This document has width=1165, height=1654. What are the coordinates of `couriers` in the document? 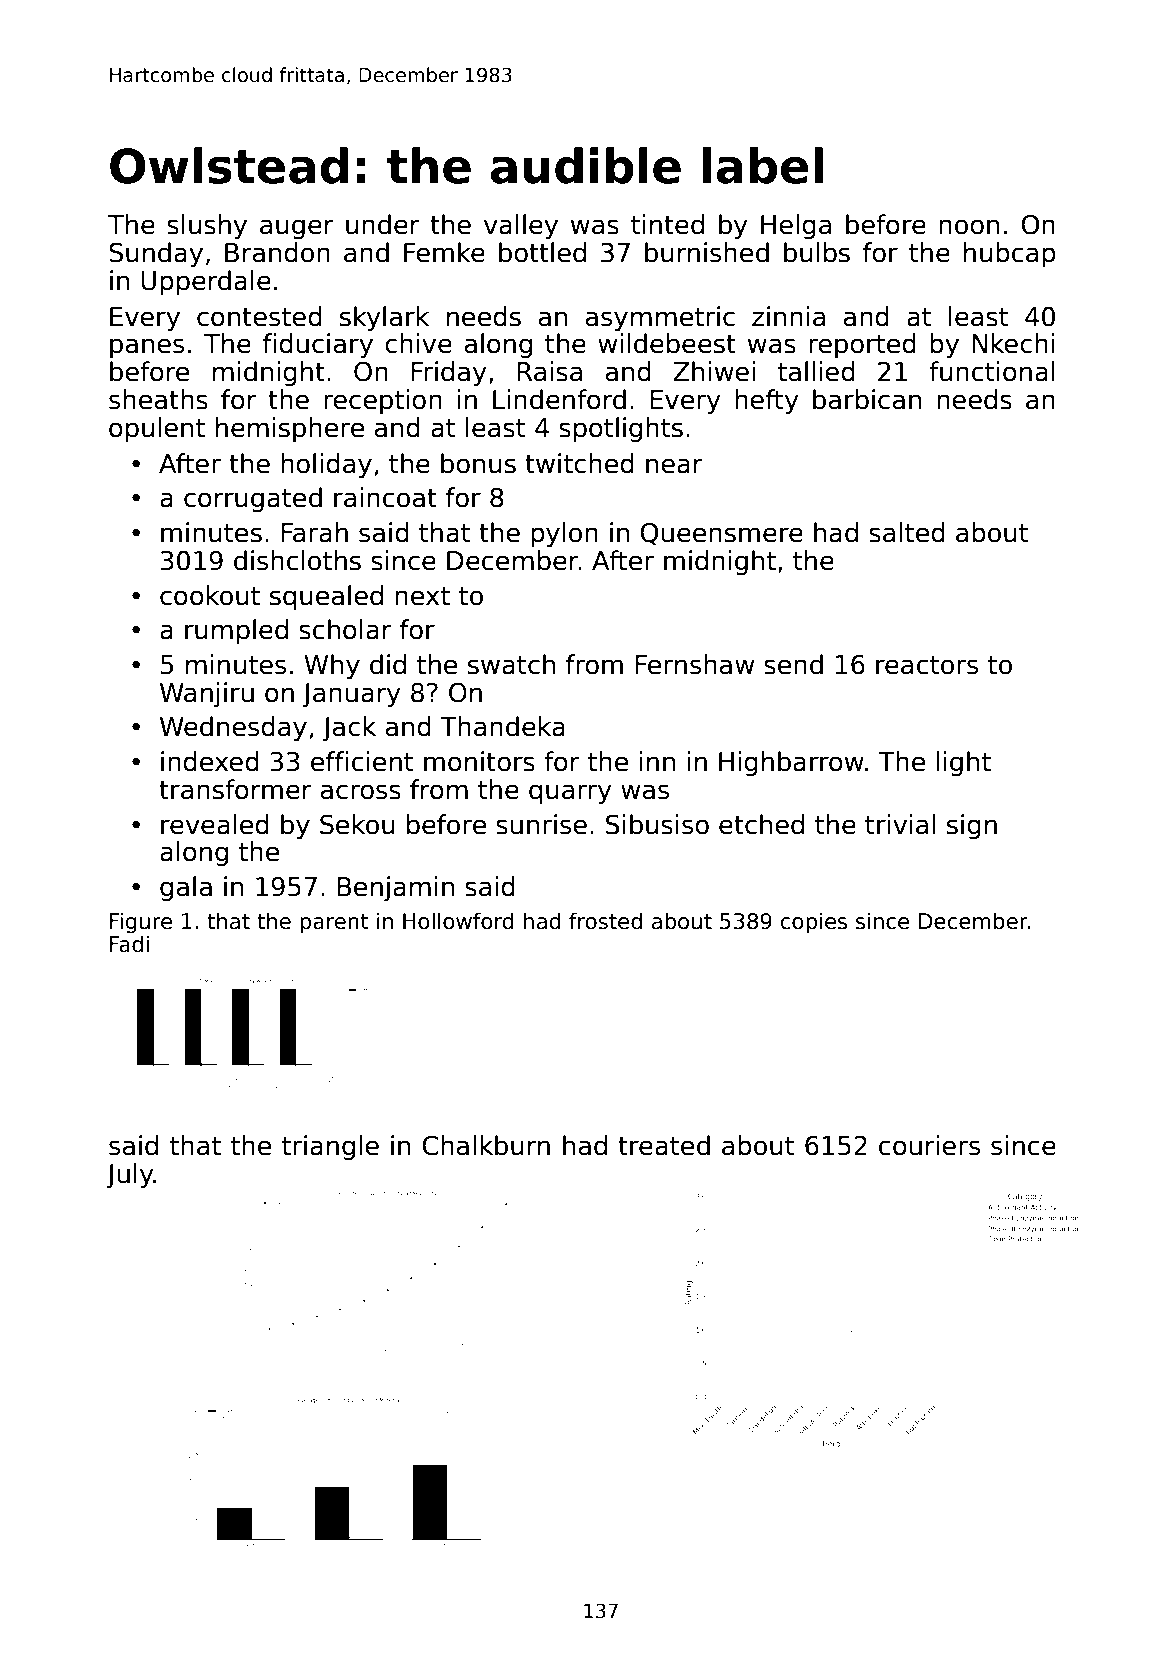 It's located at (929, 1145).
